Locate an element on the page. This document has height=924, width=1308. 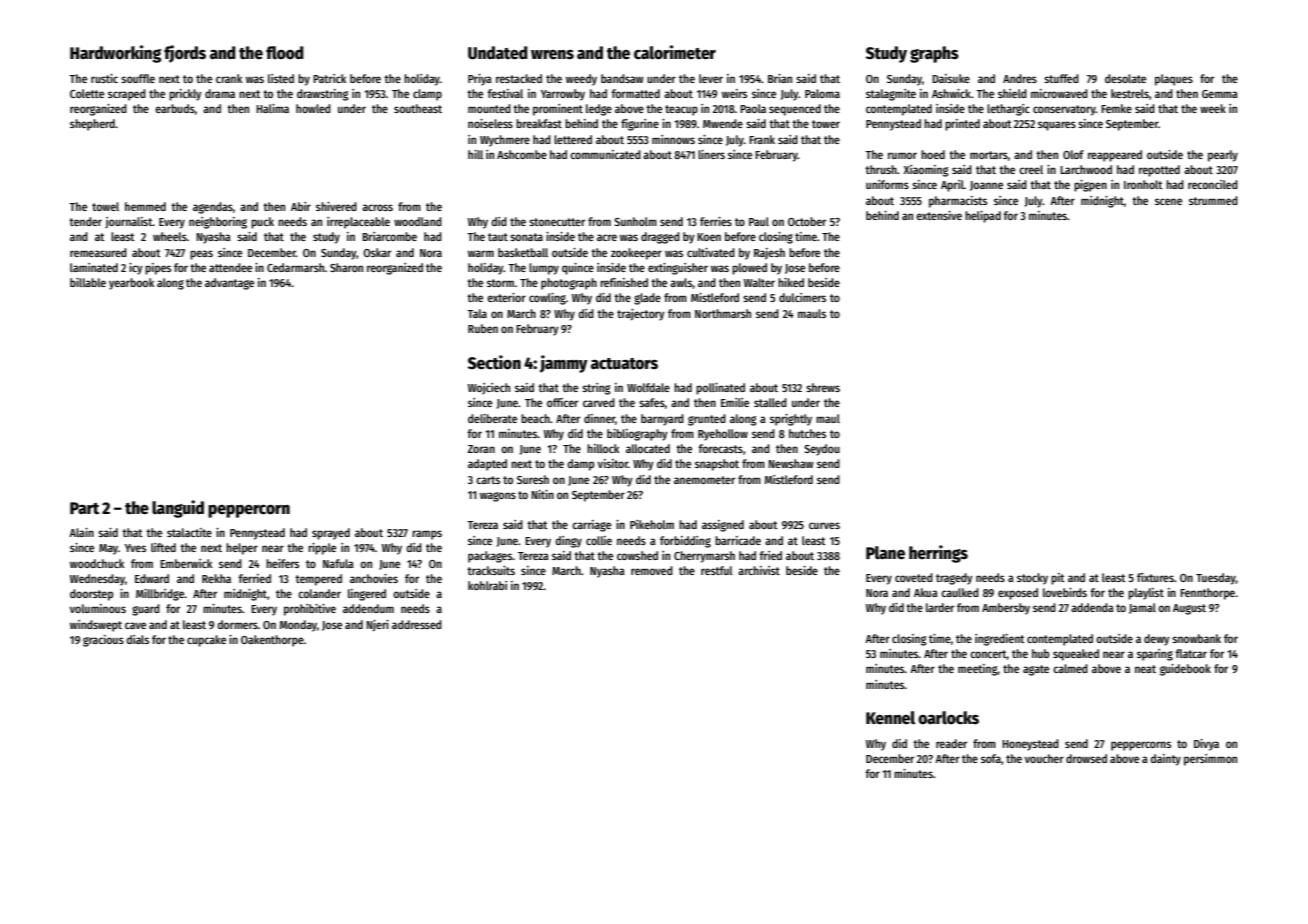
gracious is located at coordinates (103, 641).
